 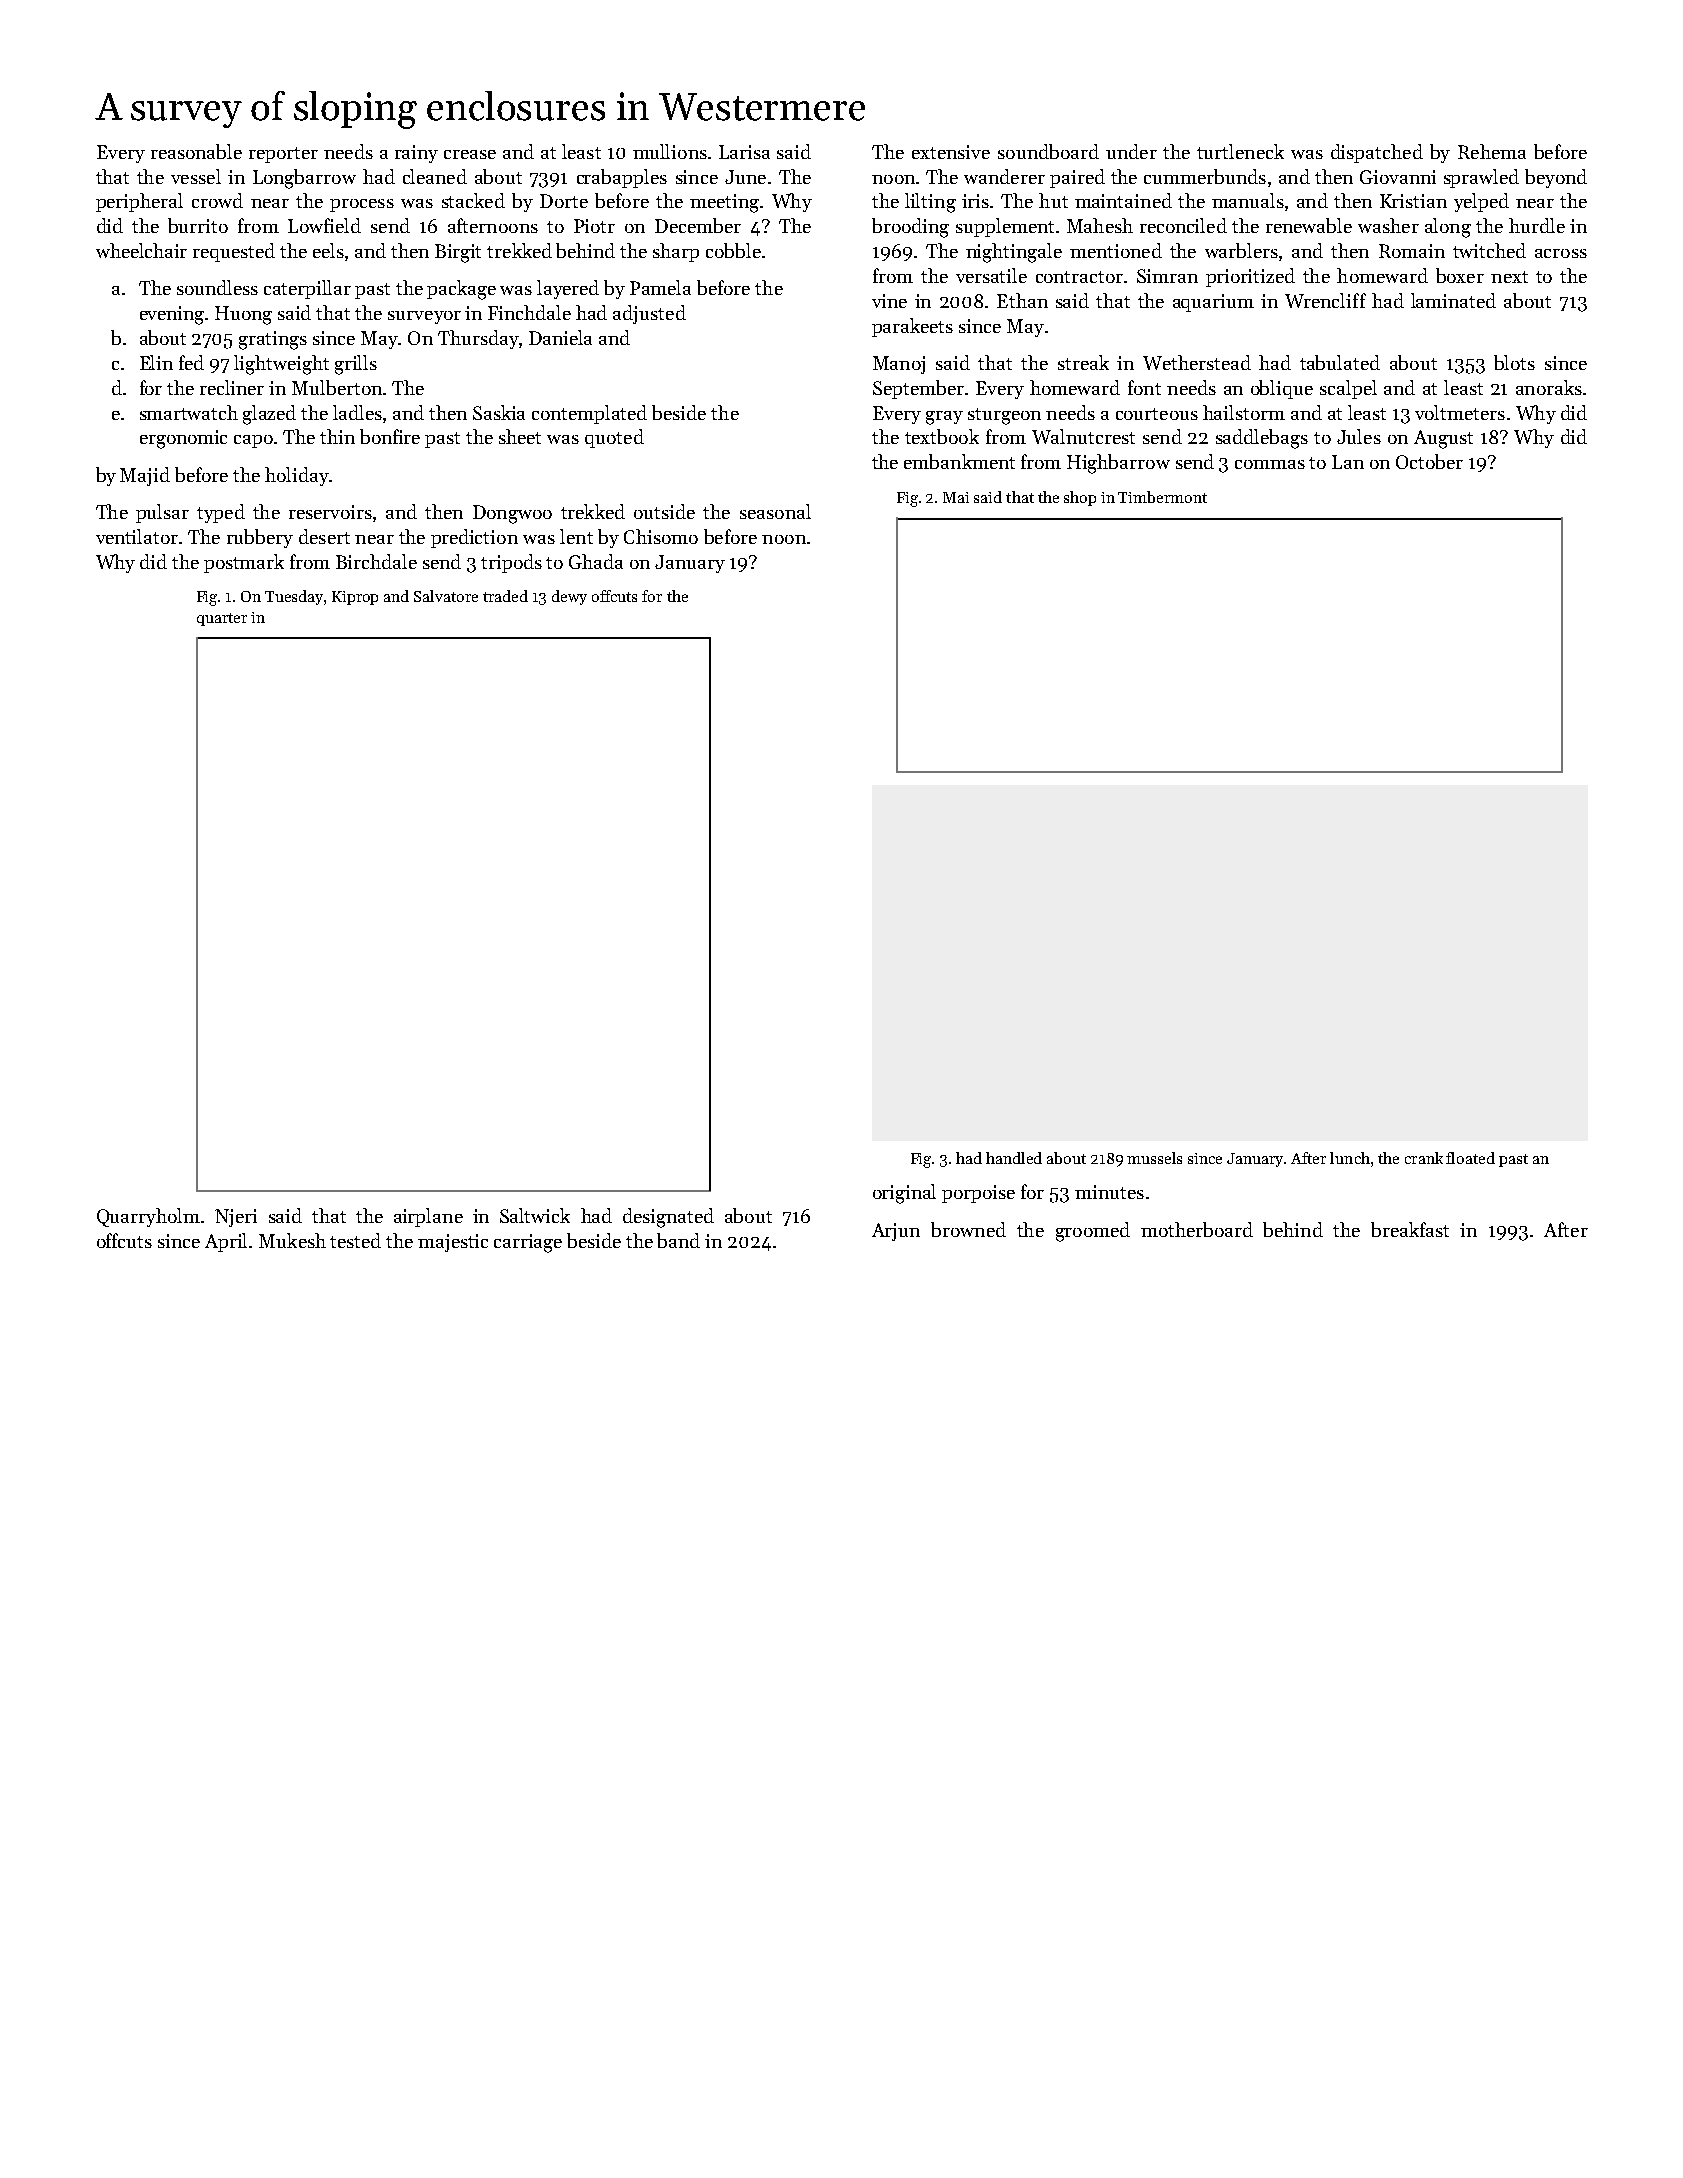 I want to click on reasonable, so click(x=196, y=151).
